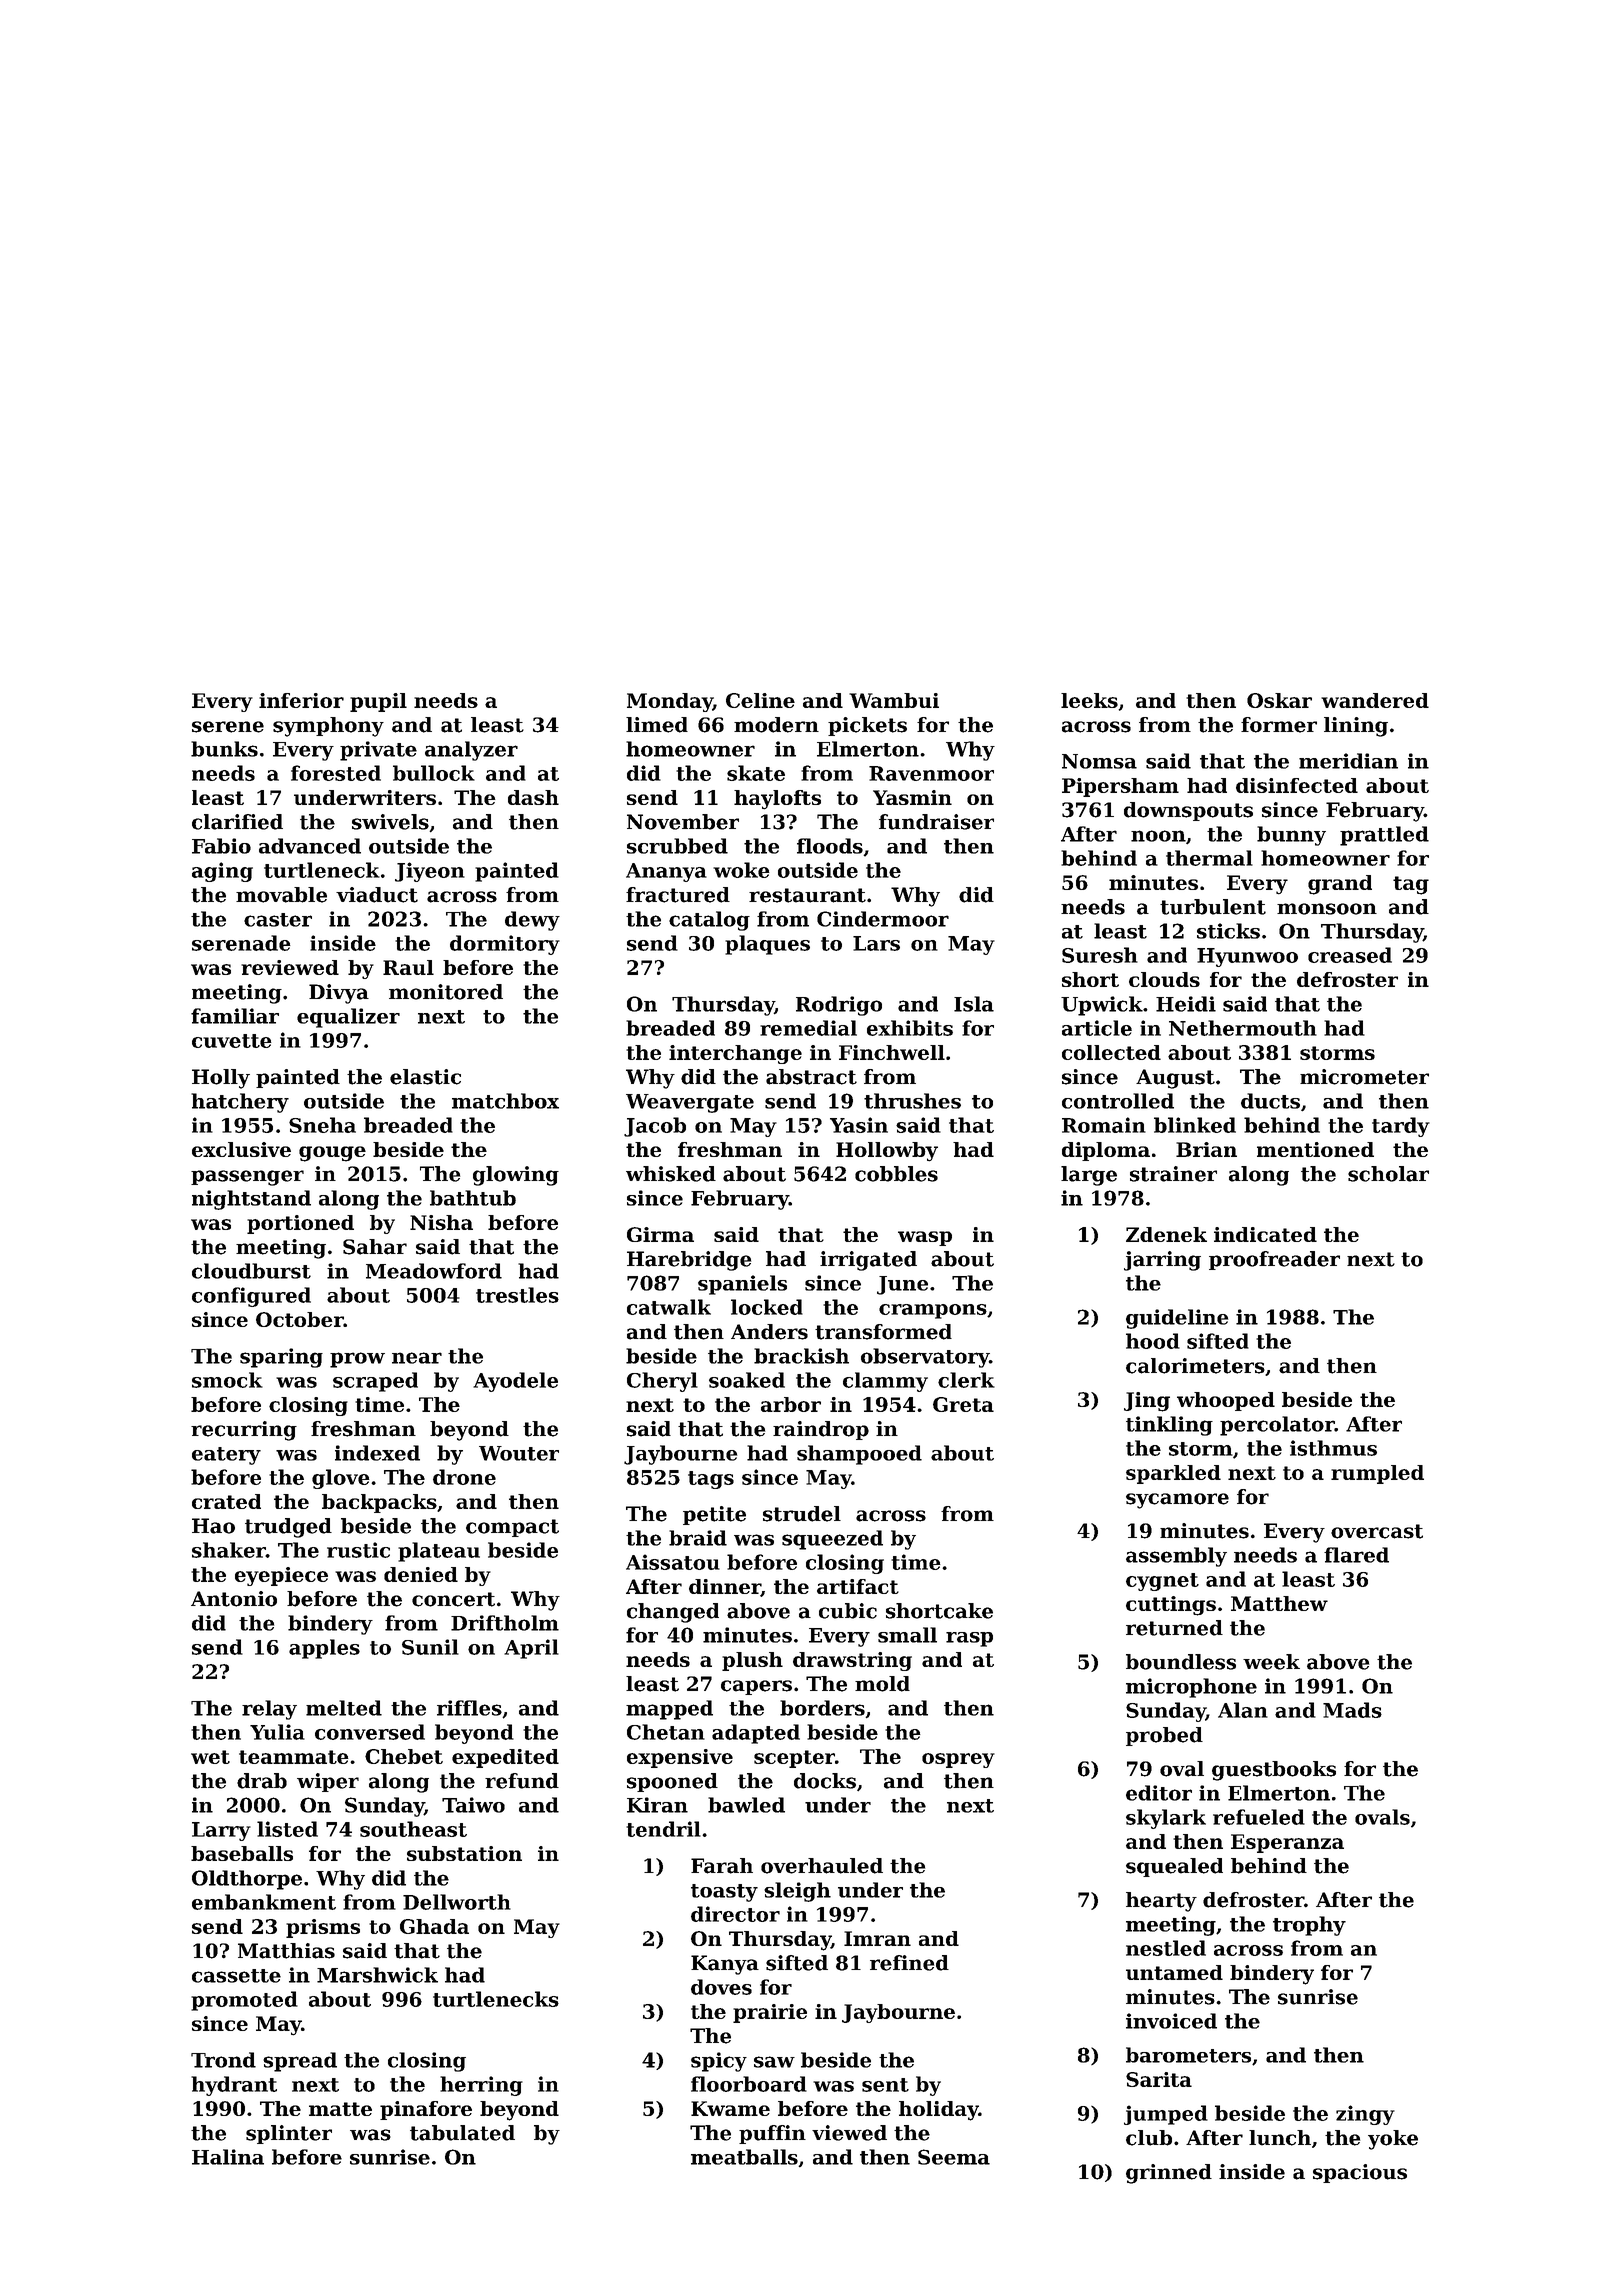  Describe the element at coordinates (657, 725) in the document. I see `limed` at that location.
